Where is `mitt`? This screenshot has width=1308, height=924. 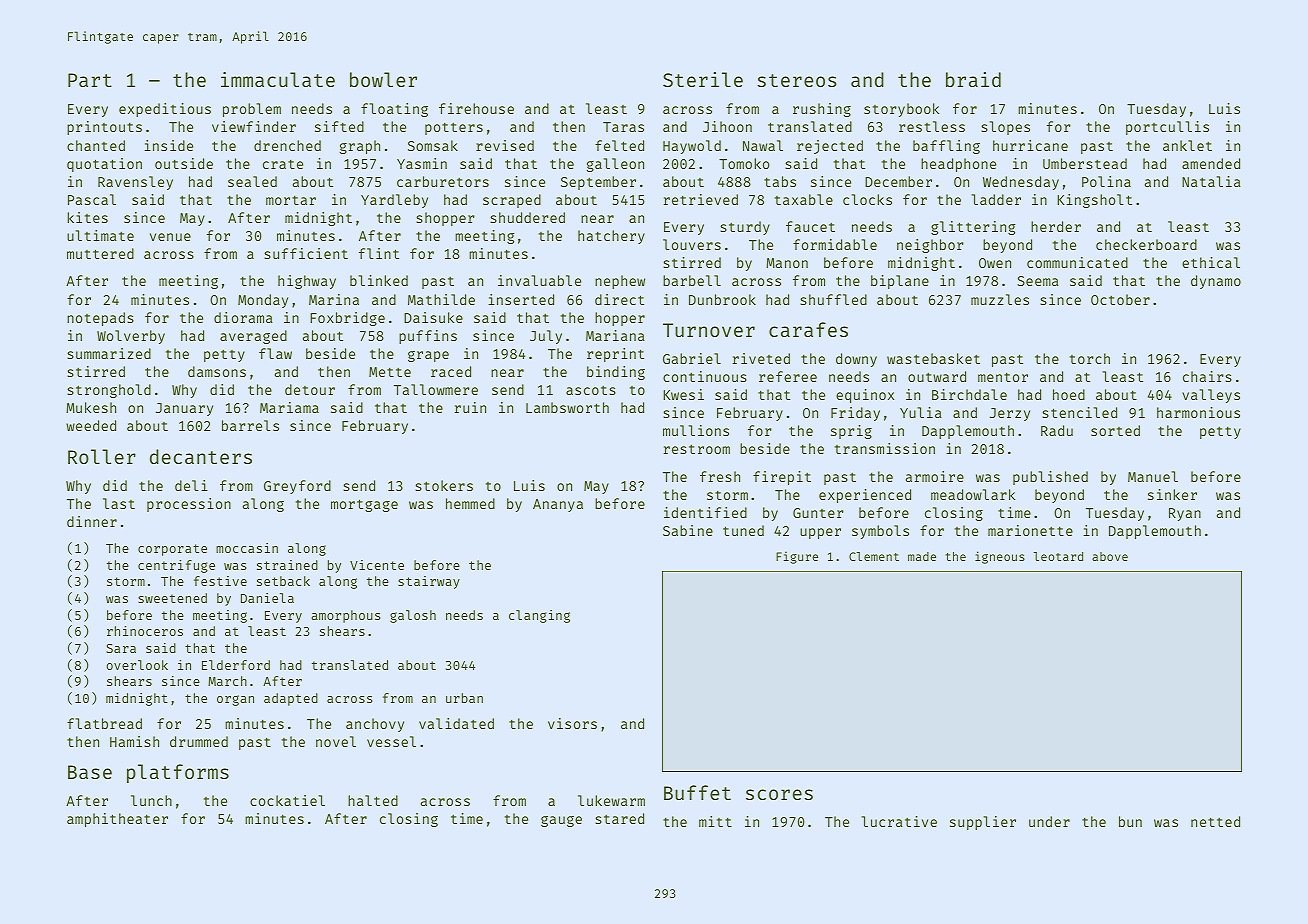 mitt is located at coordinates (715, 821).
